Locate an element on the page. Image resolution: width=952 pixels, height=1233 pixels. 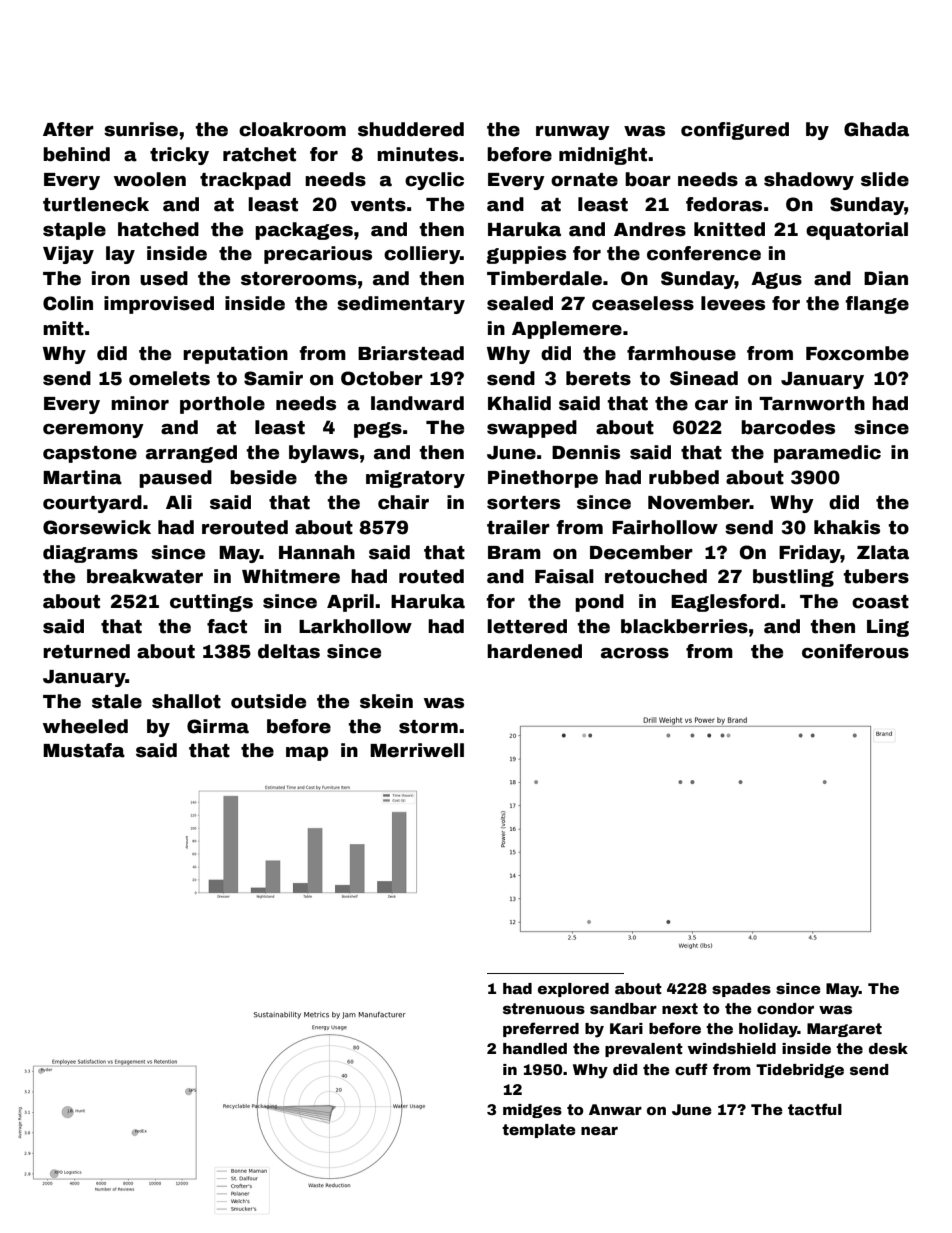
Applemere is located at coordinates (567, 330).
